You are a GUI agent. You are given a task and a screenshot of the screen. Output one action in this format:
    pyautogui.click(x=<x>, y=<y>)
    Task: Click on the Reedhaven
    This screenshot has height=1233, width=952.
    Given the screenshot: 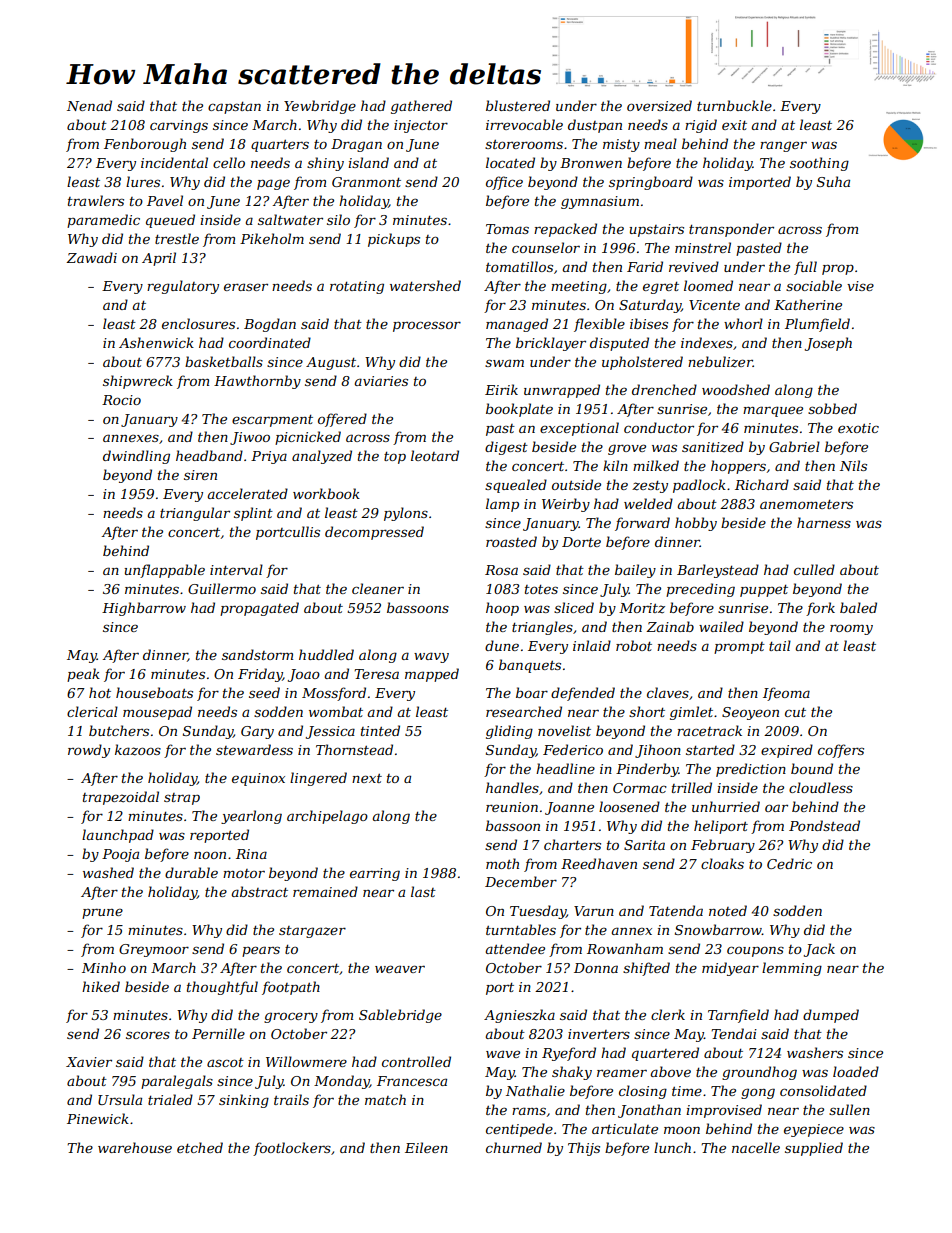 What is the action you would take?
    pyautogui.click(x=599, y=863)
